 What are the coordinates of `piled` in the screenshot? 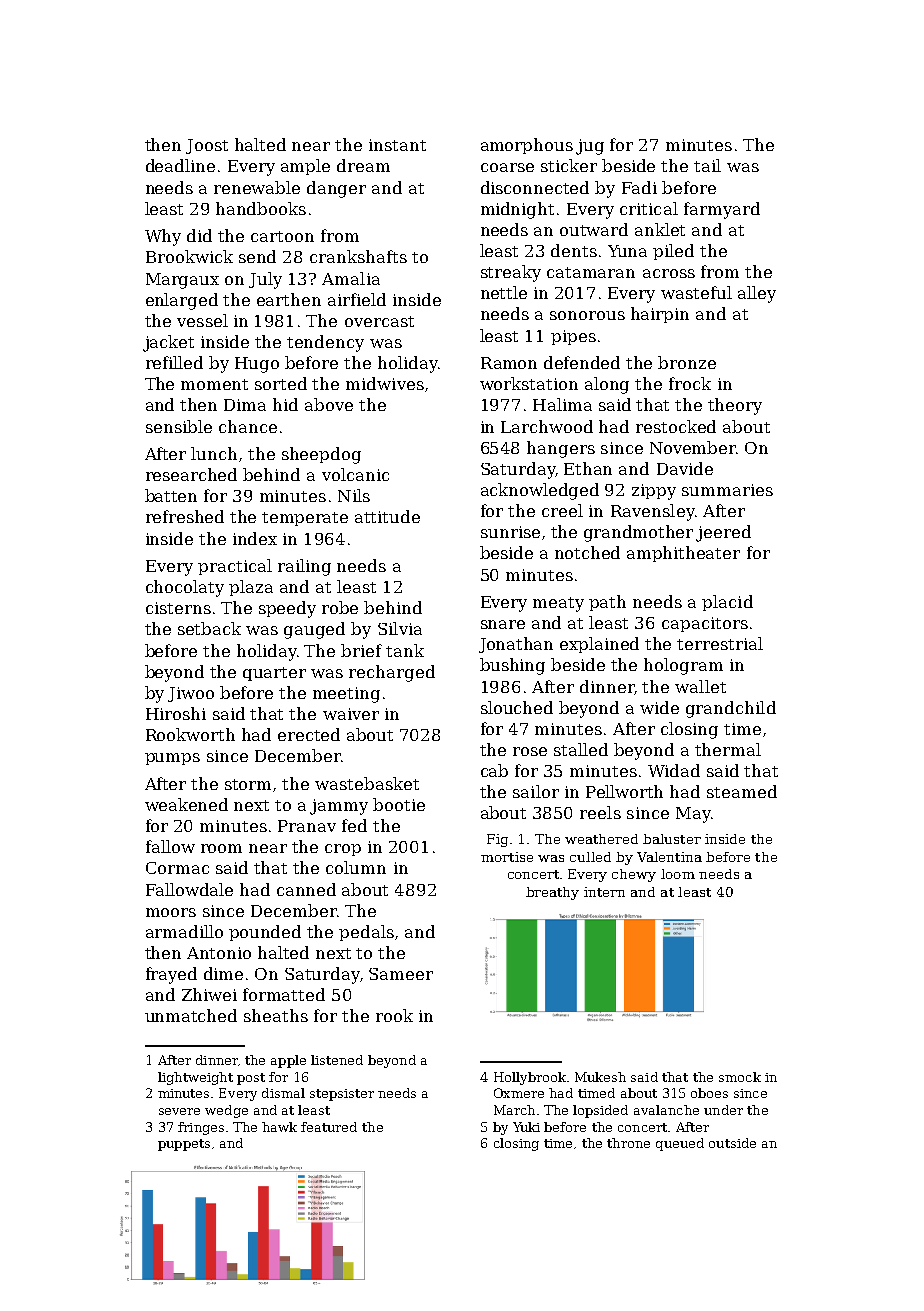 It's located at (673, 252).
